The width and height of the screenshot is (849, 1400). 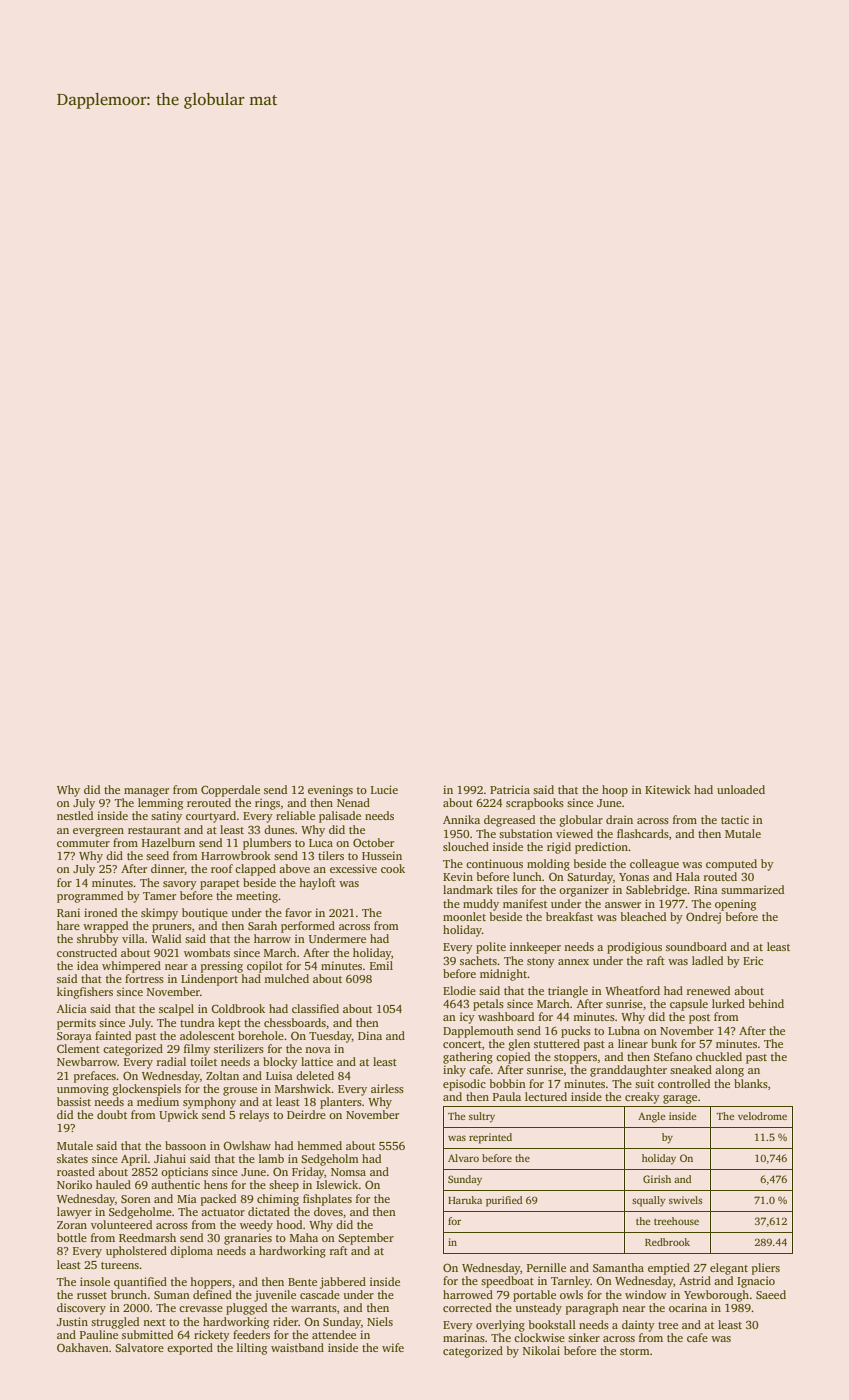 I want to click on Niels, so click(x=380, y=1321).
